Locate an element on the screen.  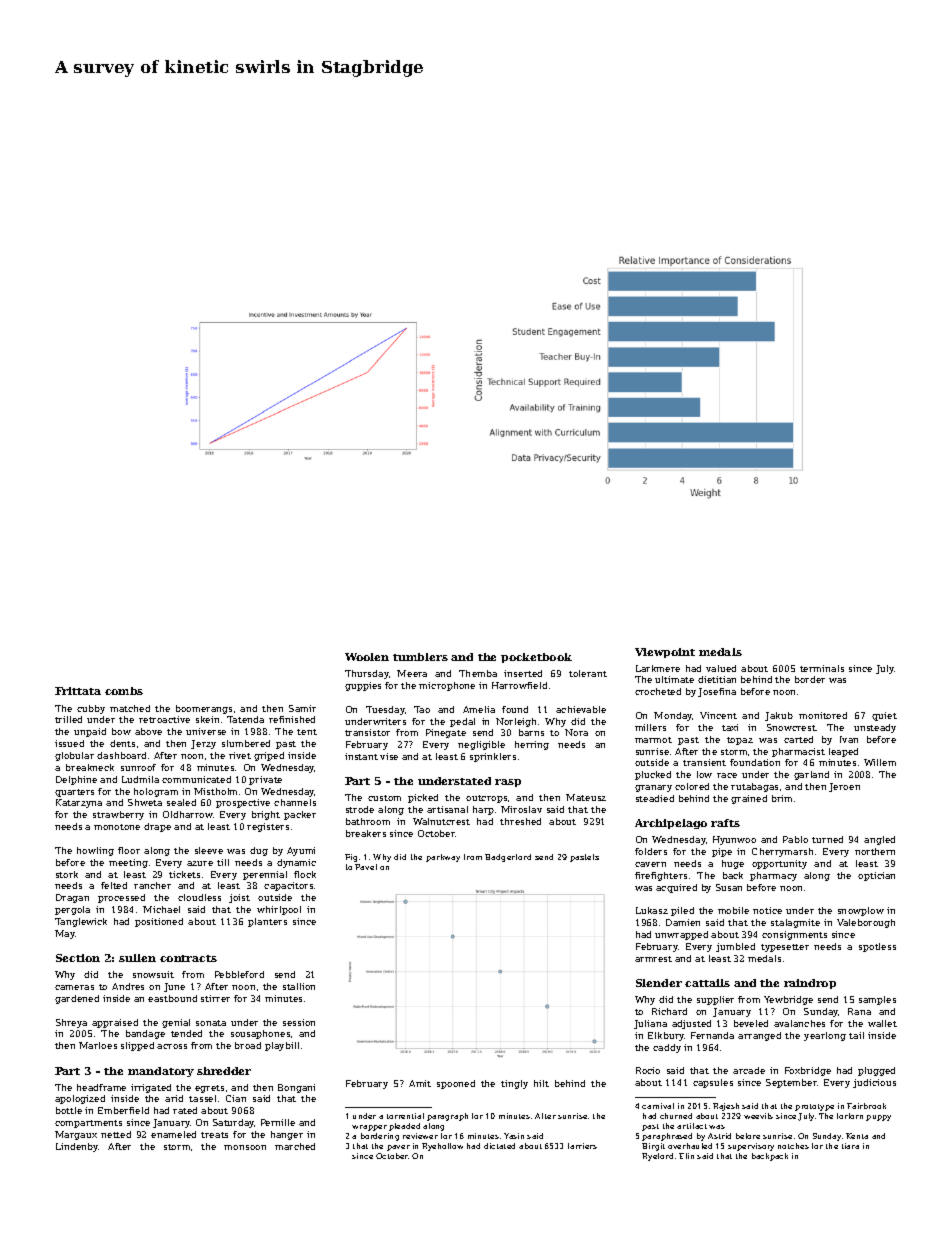
Viewpoint is located at coordinates (665, 653).
